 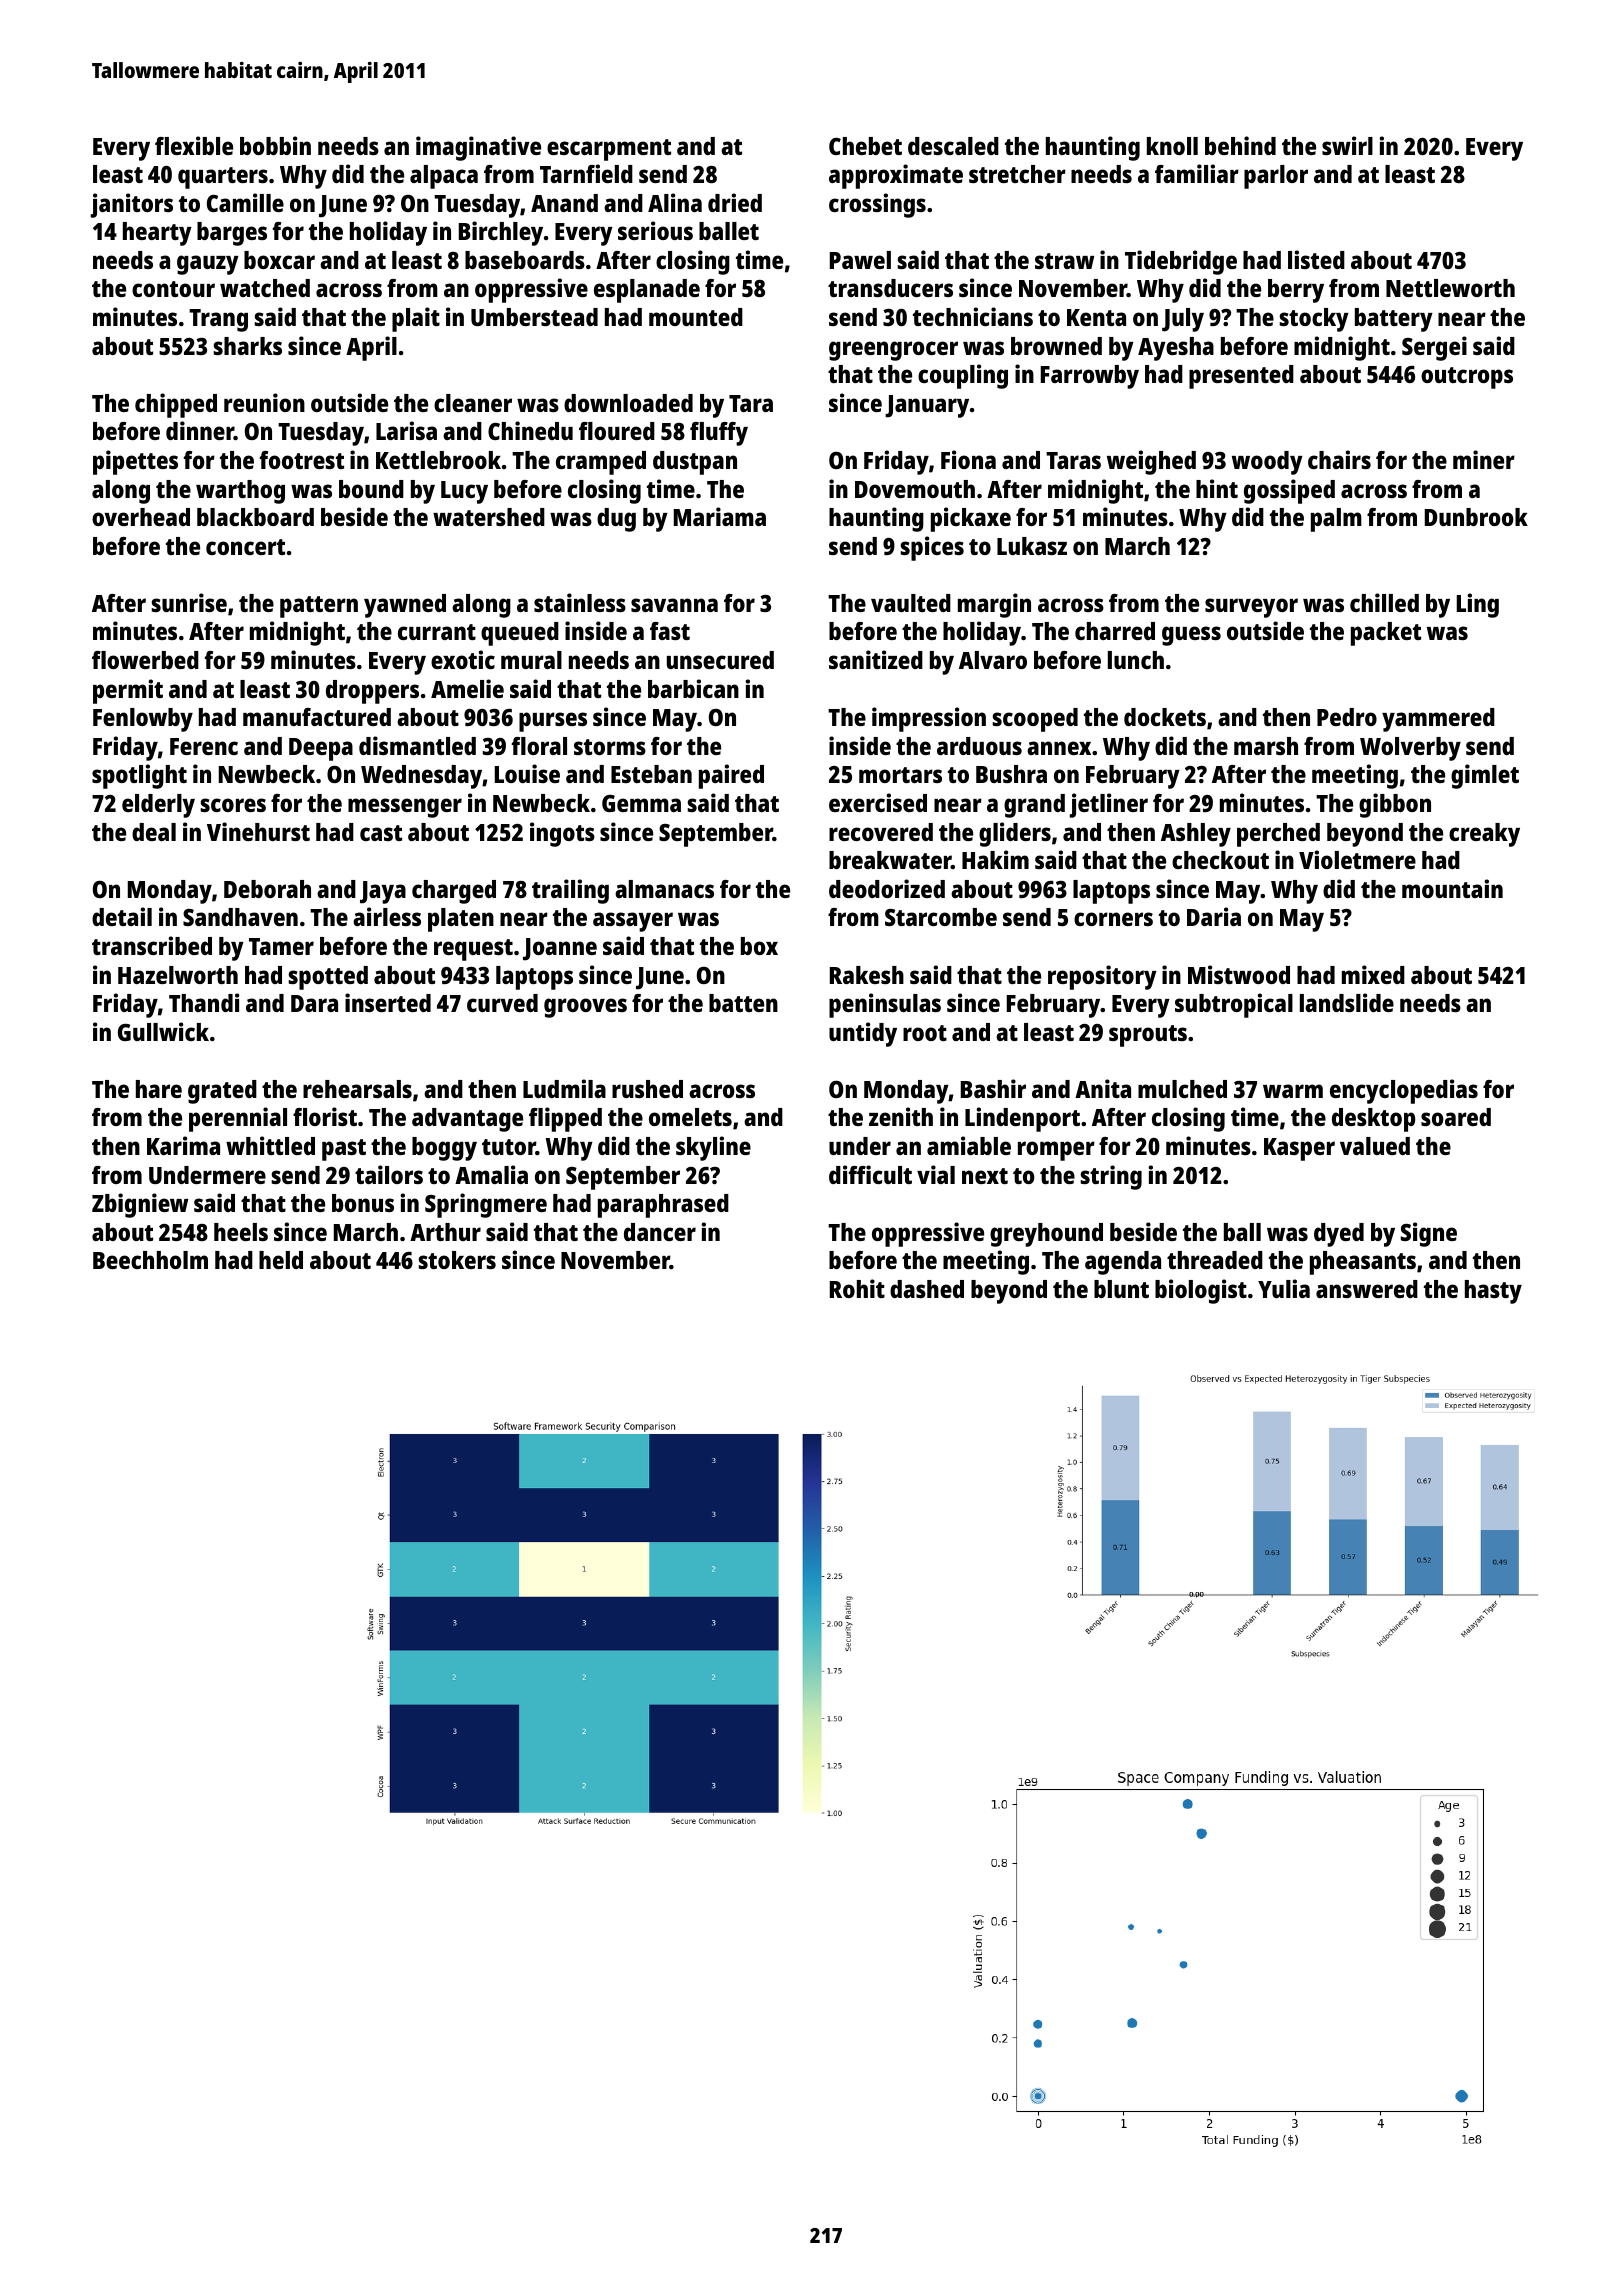 I want to click on Chinedu, so click(x=530, y=430).
